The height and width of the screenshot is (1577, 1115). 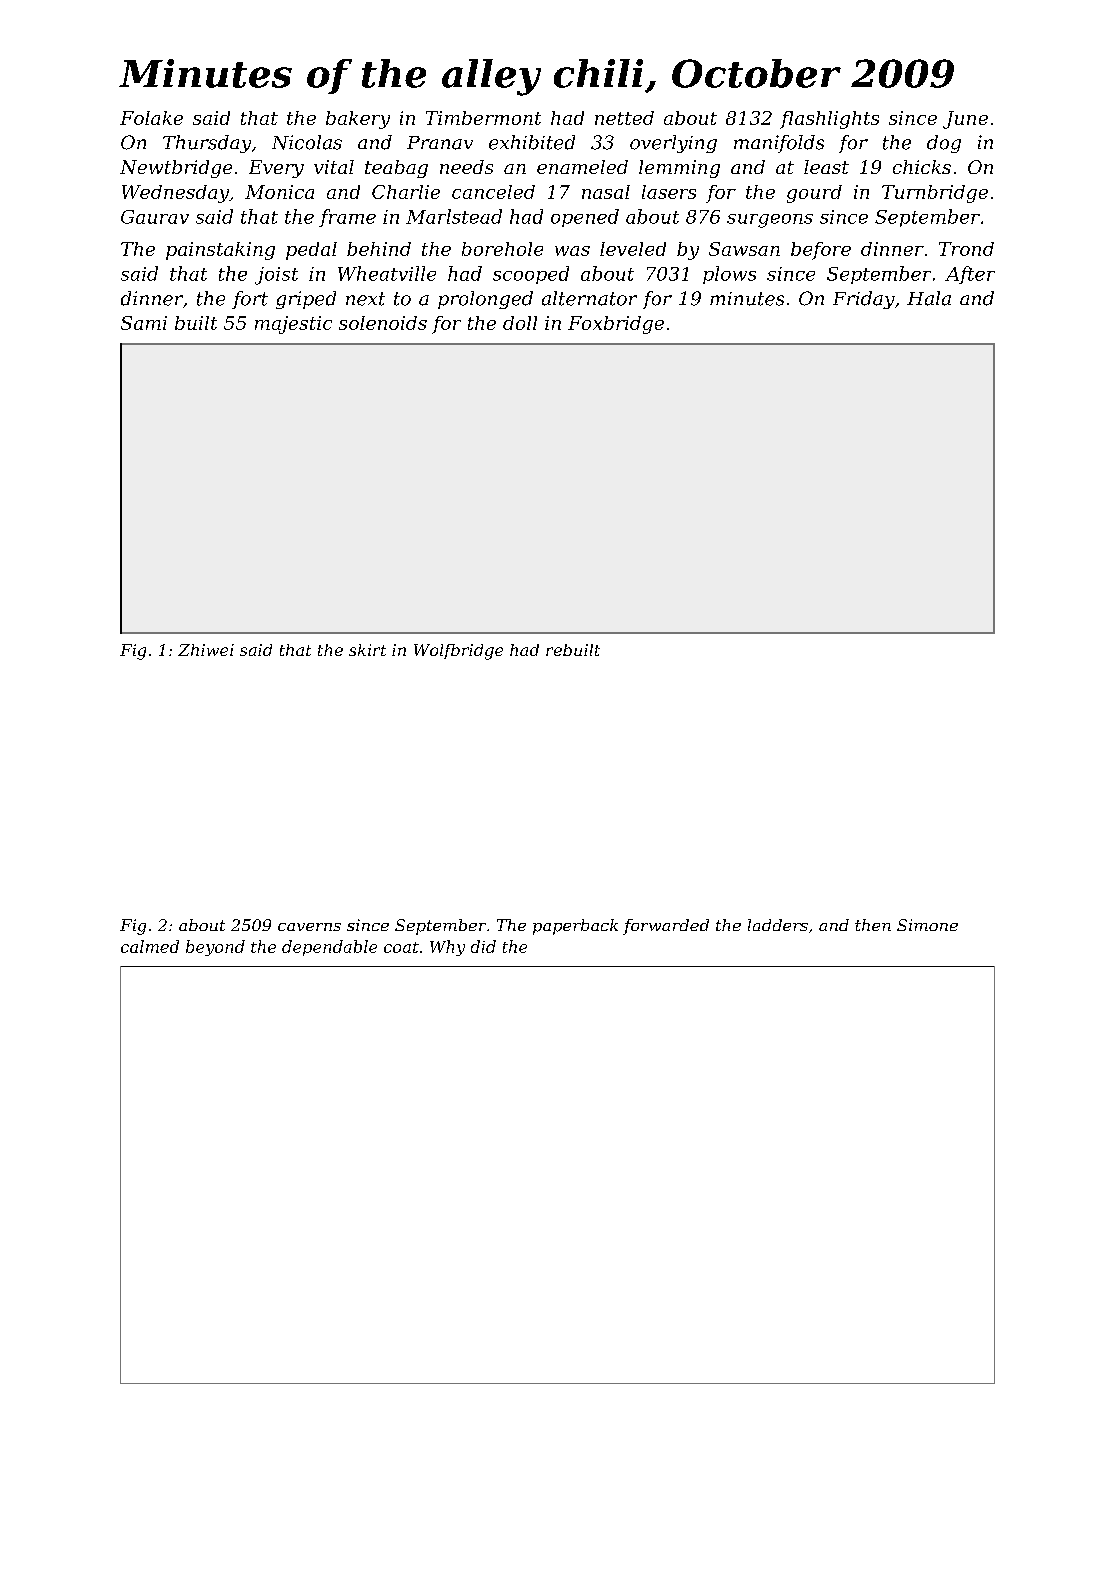 I want to click on paperback, so click(x=575, y=927).
